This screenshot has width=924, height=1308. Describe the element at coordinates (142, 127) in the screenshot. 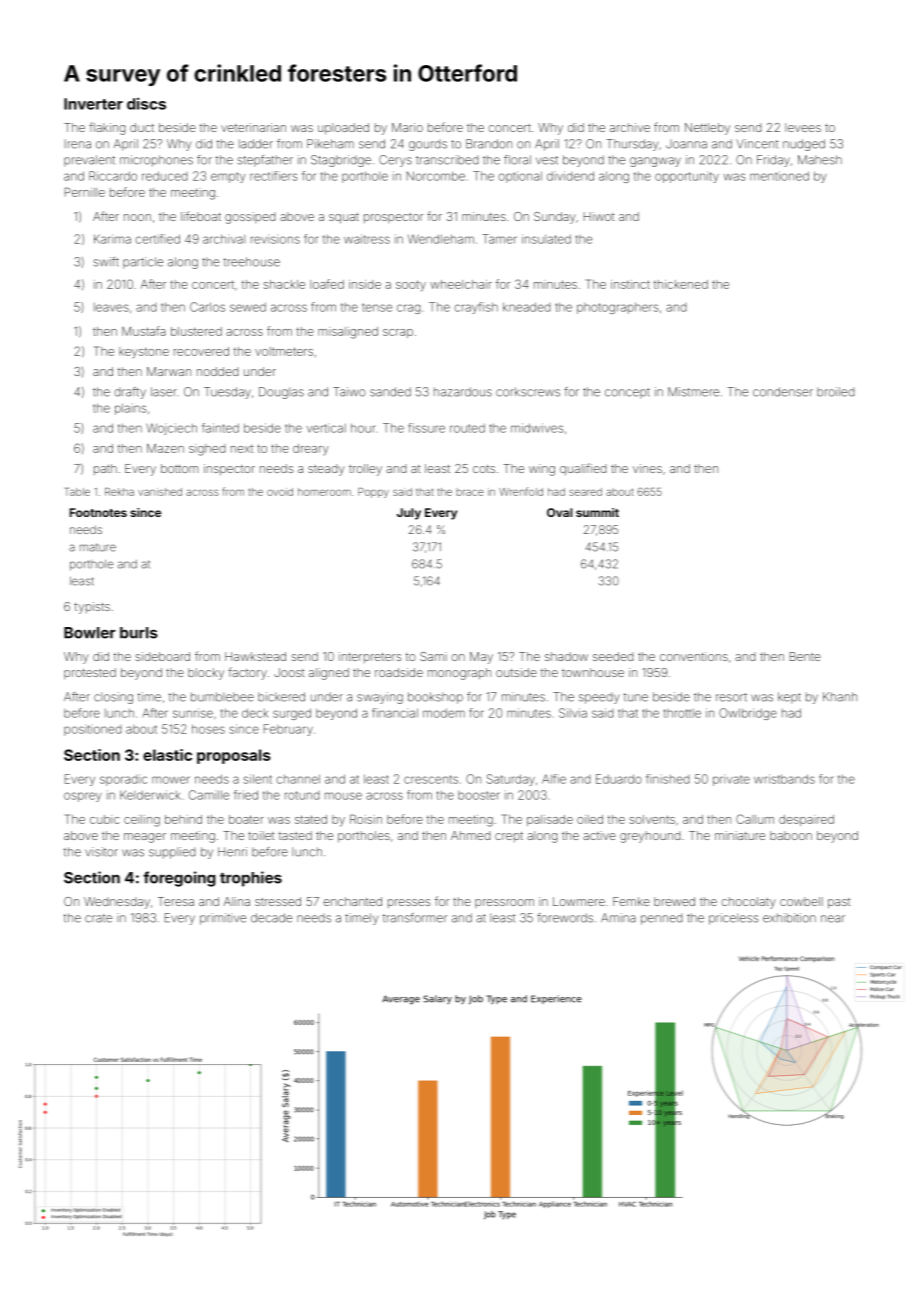

I see `duct` at that location.
